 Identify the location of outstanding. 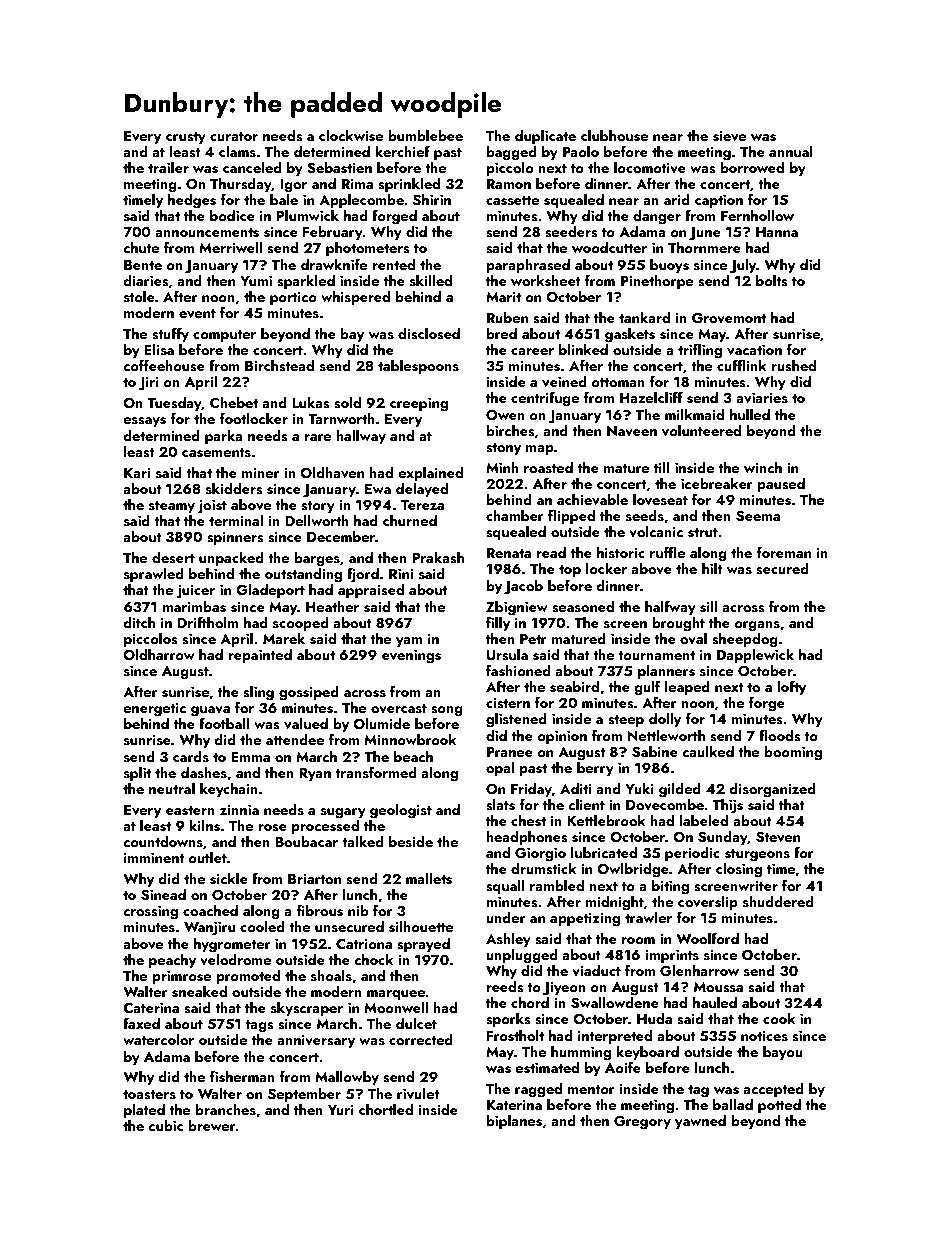
(303, 575).
